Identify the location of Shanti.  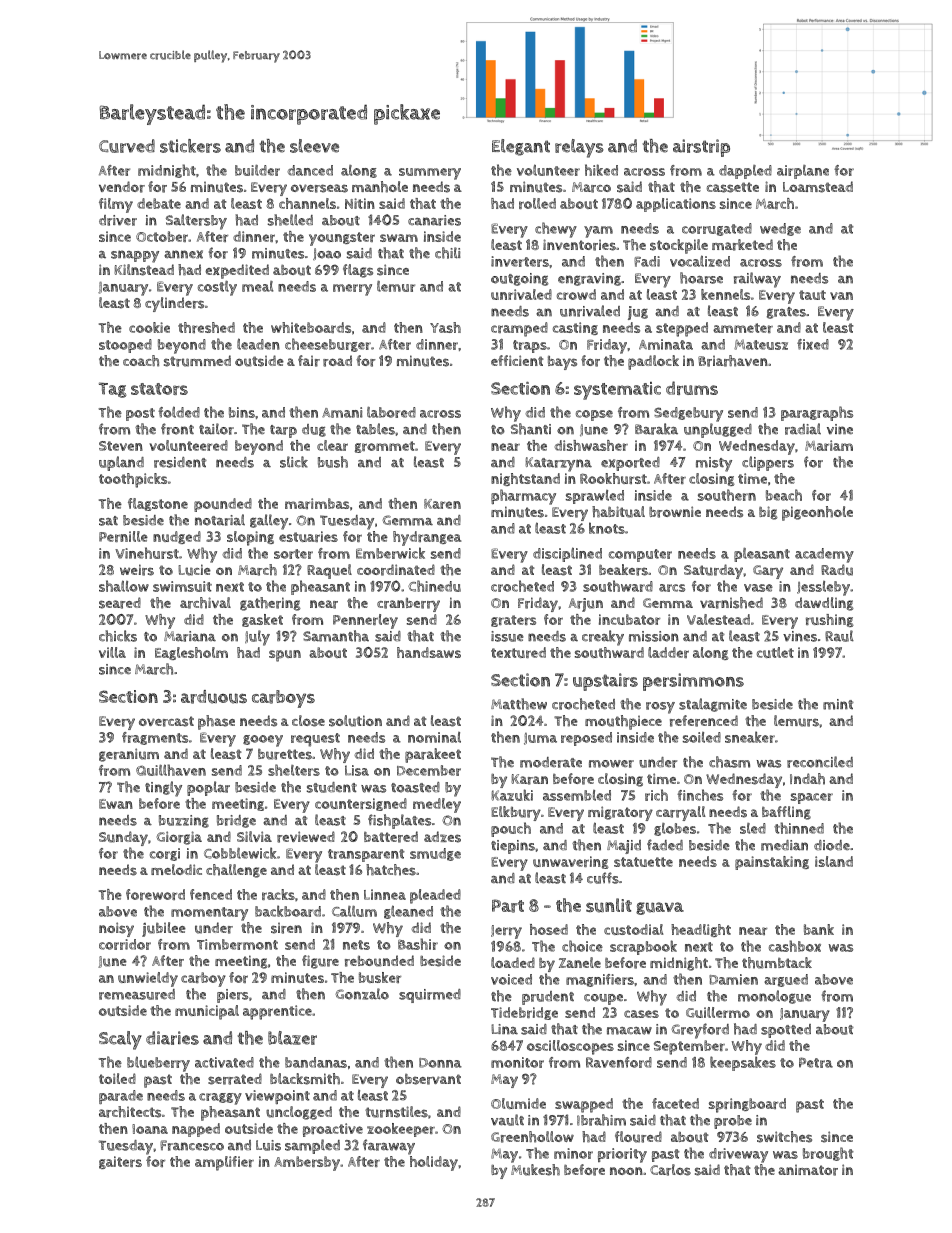
(531, 429).
